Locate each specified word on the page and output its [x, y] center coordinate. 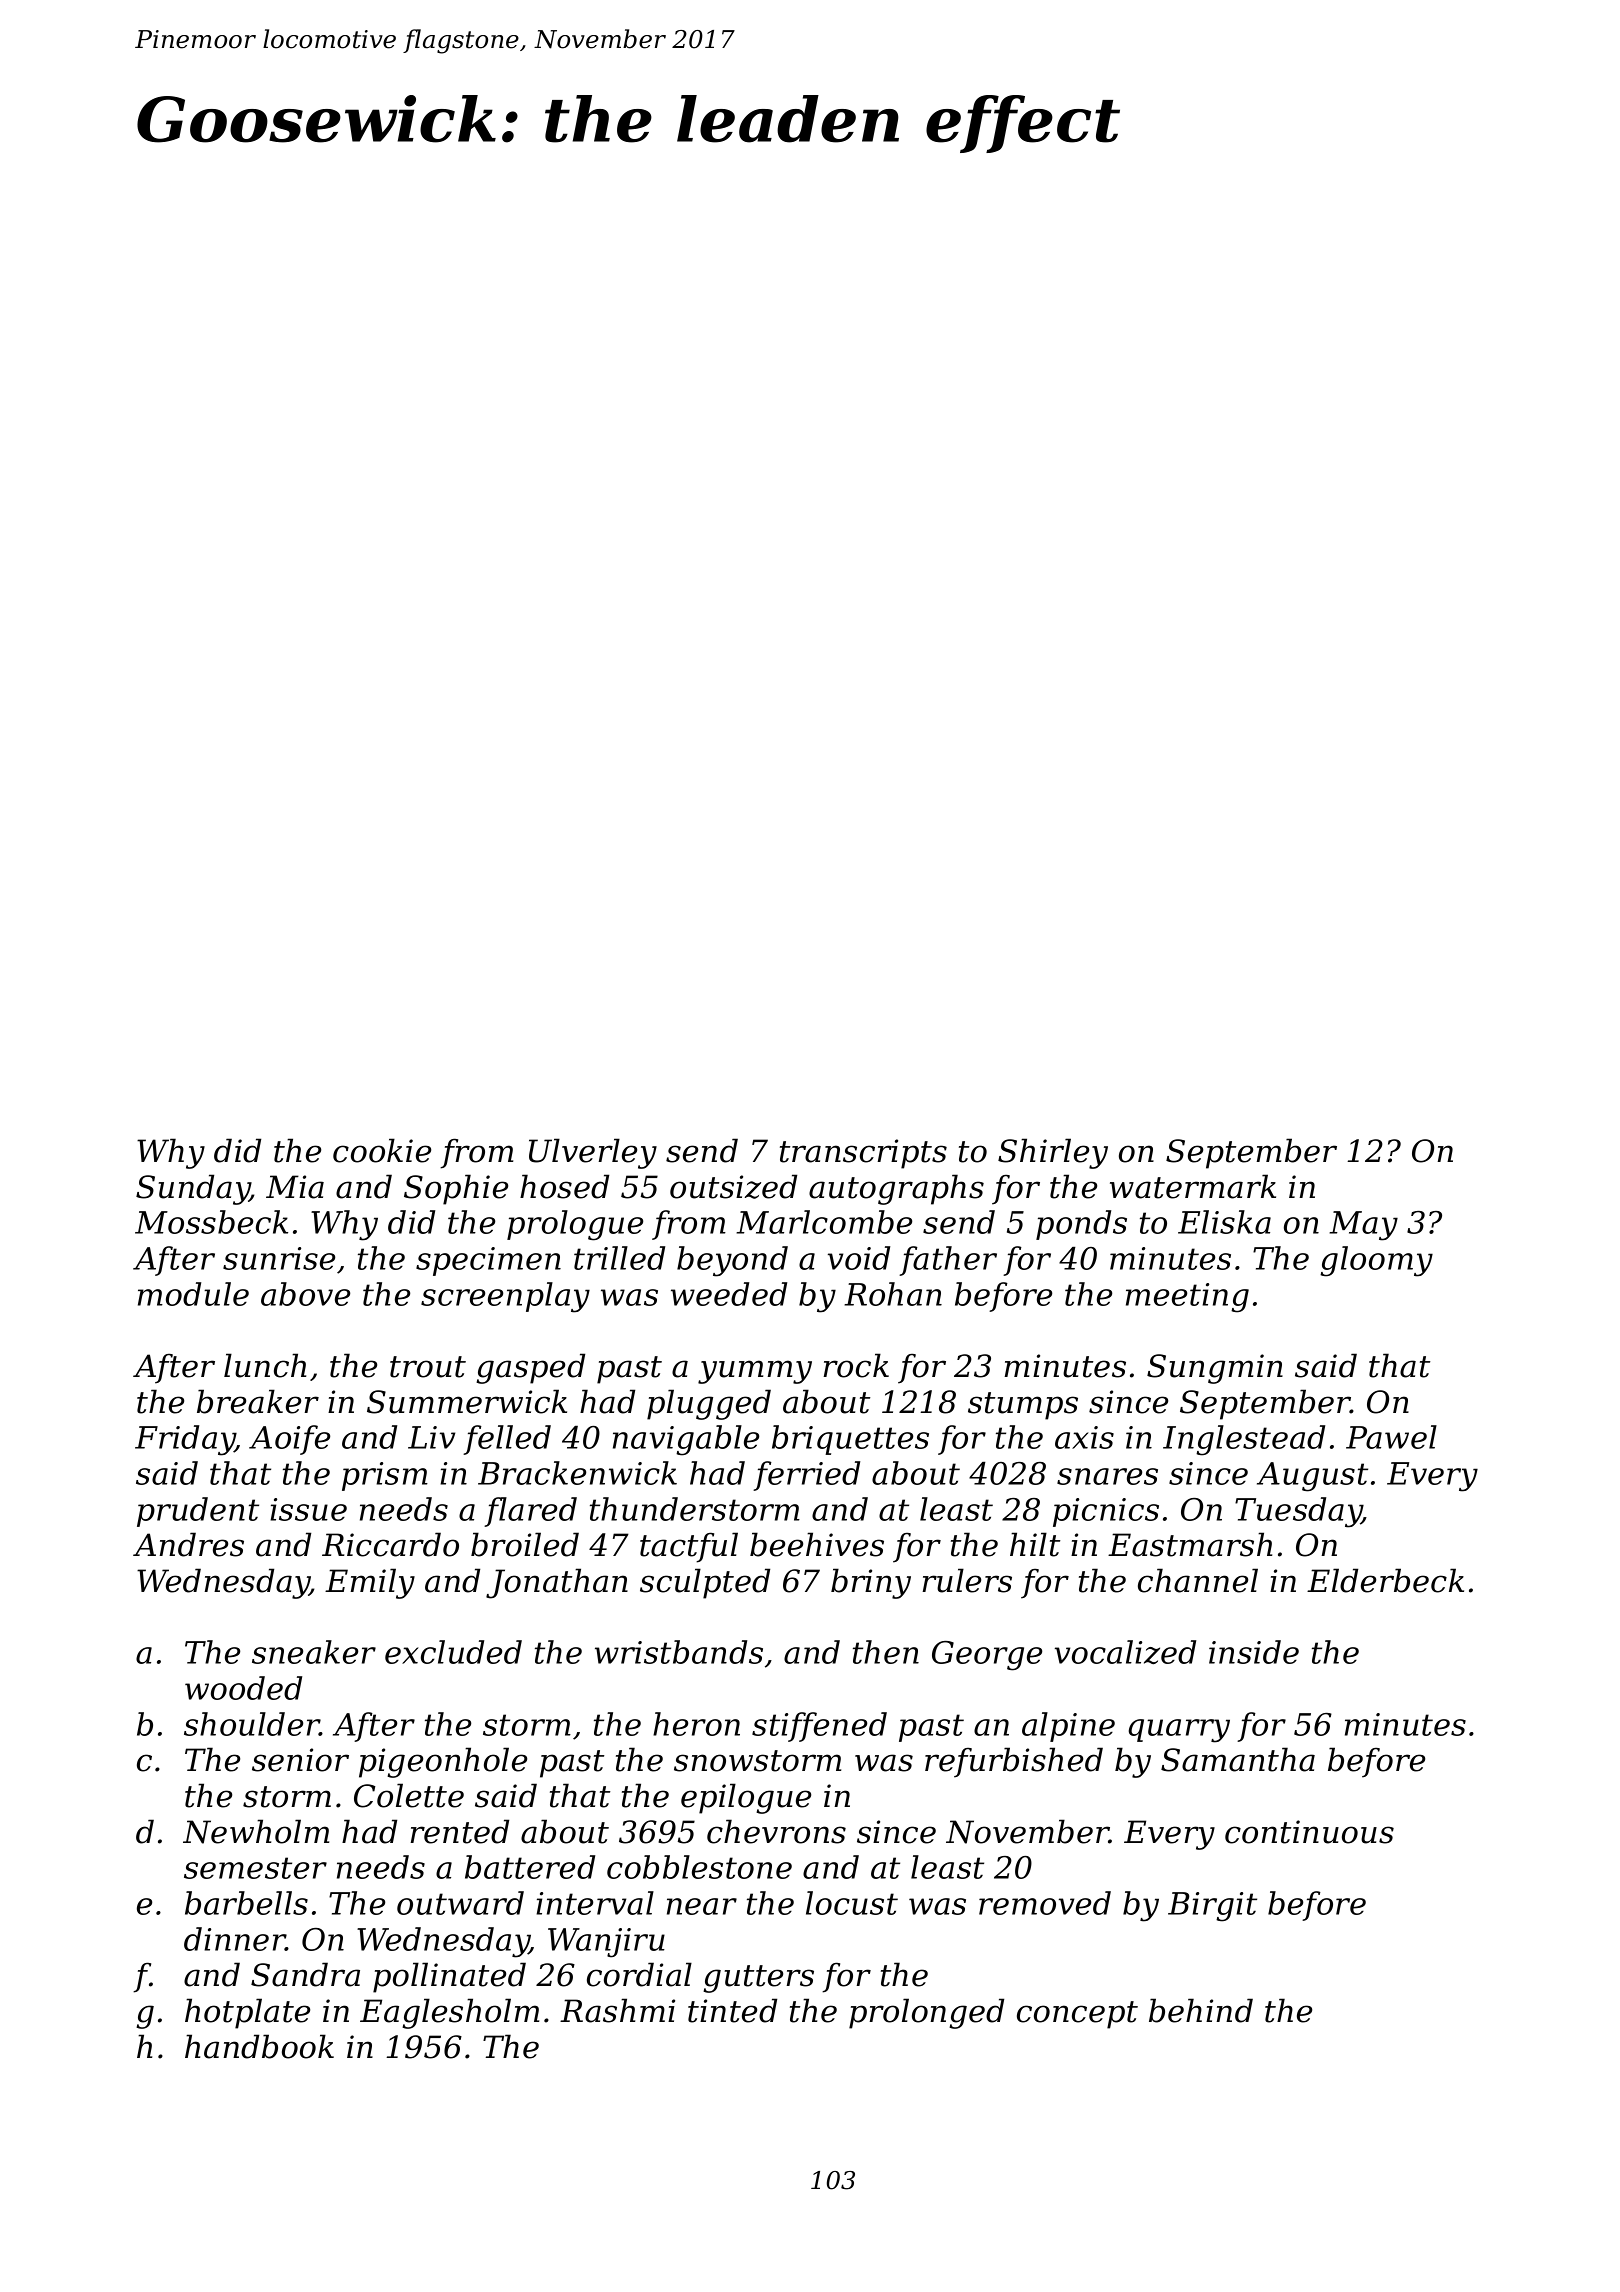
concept [1077, 2015]
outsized [733, 1186]
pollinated [449, 1977]
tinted [732, 2010]
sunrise [279, 1258]
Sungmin [1215, 1369]
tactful [689, 1547]
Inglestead [1244, 1440]
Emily [370, 1583]
